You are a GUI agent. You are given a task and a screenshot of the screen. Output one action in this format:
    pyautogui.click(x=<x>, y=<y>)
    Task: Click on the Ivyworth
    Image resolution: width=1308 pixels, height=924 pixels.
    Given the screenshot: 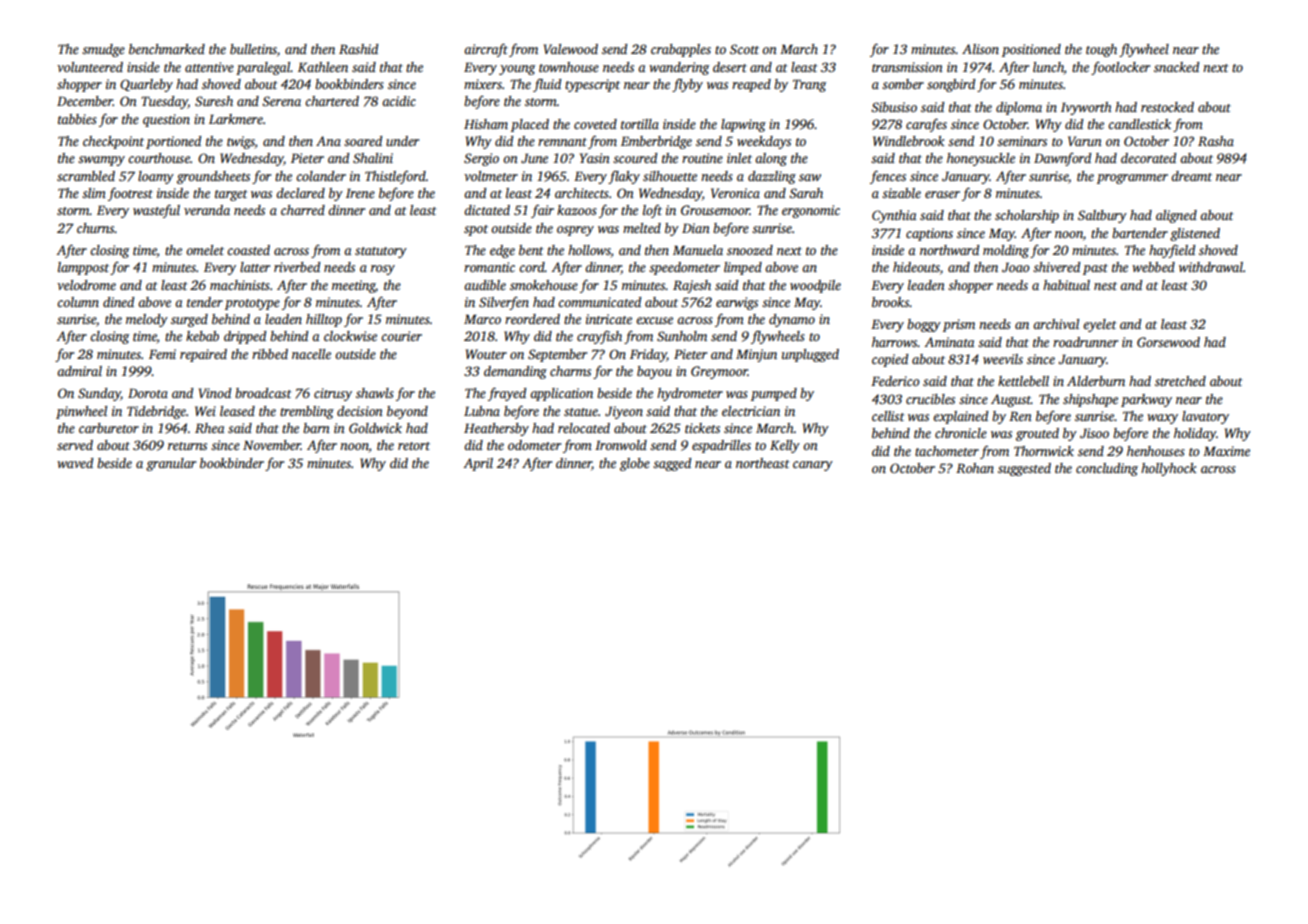 What is the action you would take?
    pyautogui.click(x=1086, y=108)
